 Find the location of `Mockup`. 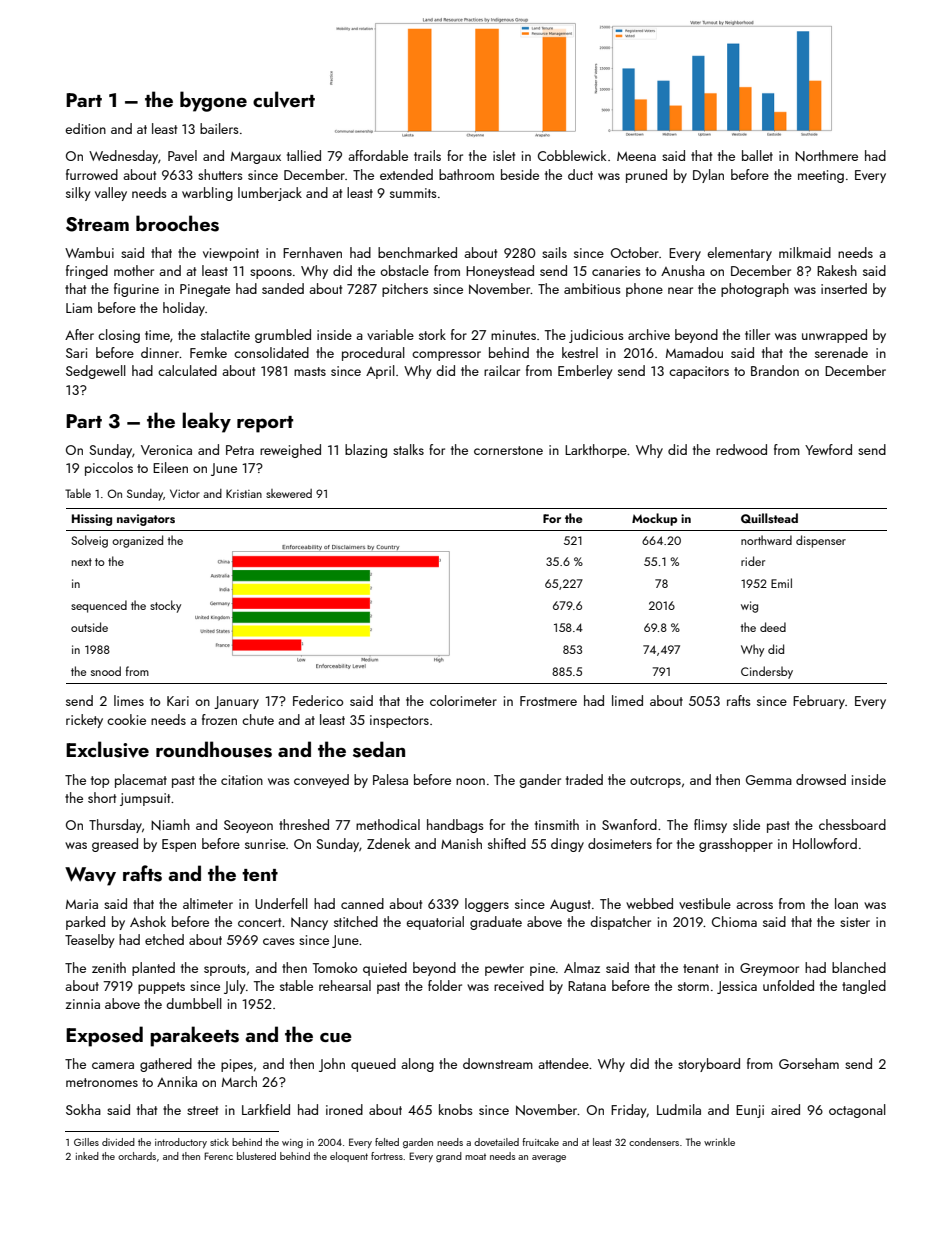

Mockup is located at coordinates (654, 519).
